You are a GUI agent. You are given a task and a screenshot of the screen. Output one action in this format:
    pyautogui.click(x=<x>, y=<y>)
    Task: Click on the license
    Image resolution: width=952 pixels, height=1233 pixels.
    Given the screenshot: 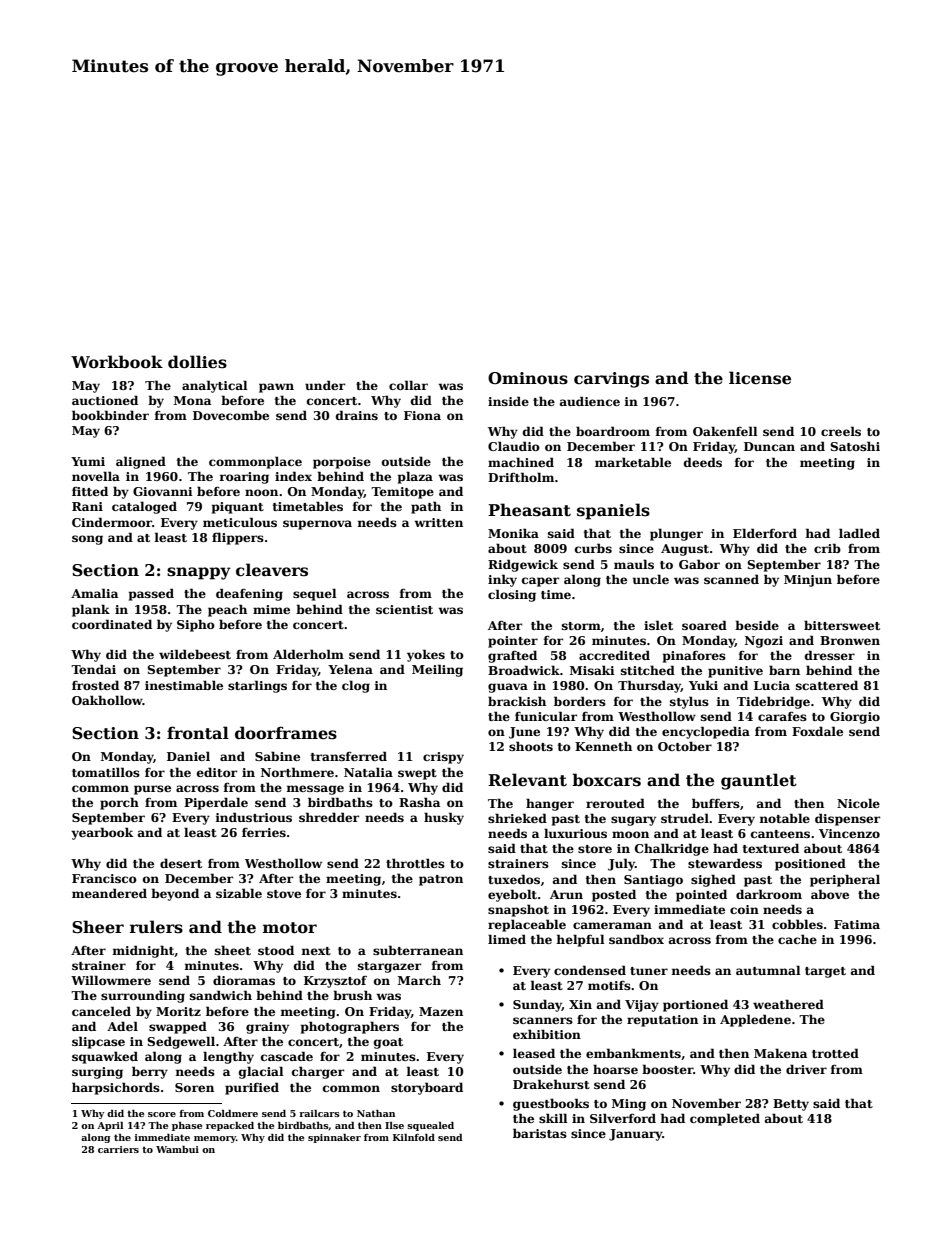 What is the action you would take?
    pyautogui.click(x=760, y=378)
